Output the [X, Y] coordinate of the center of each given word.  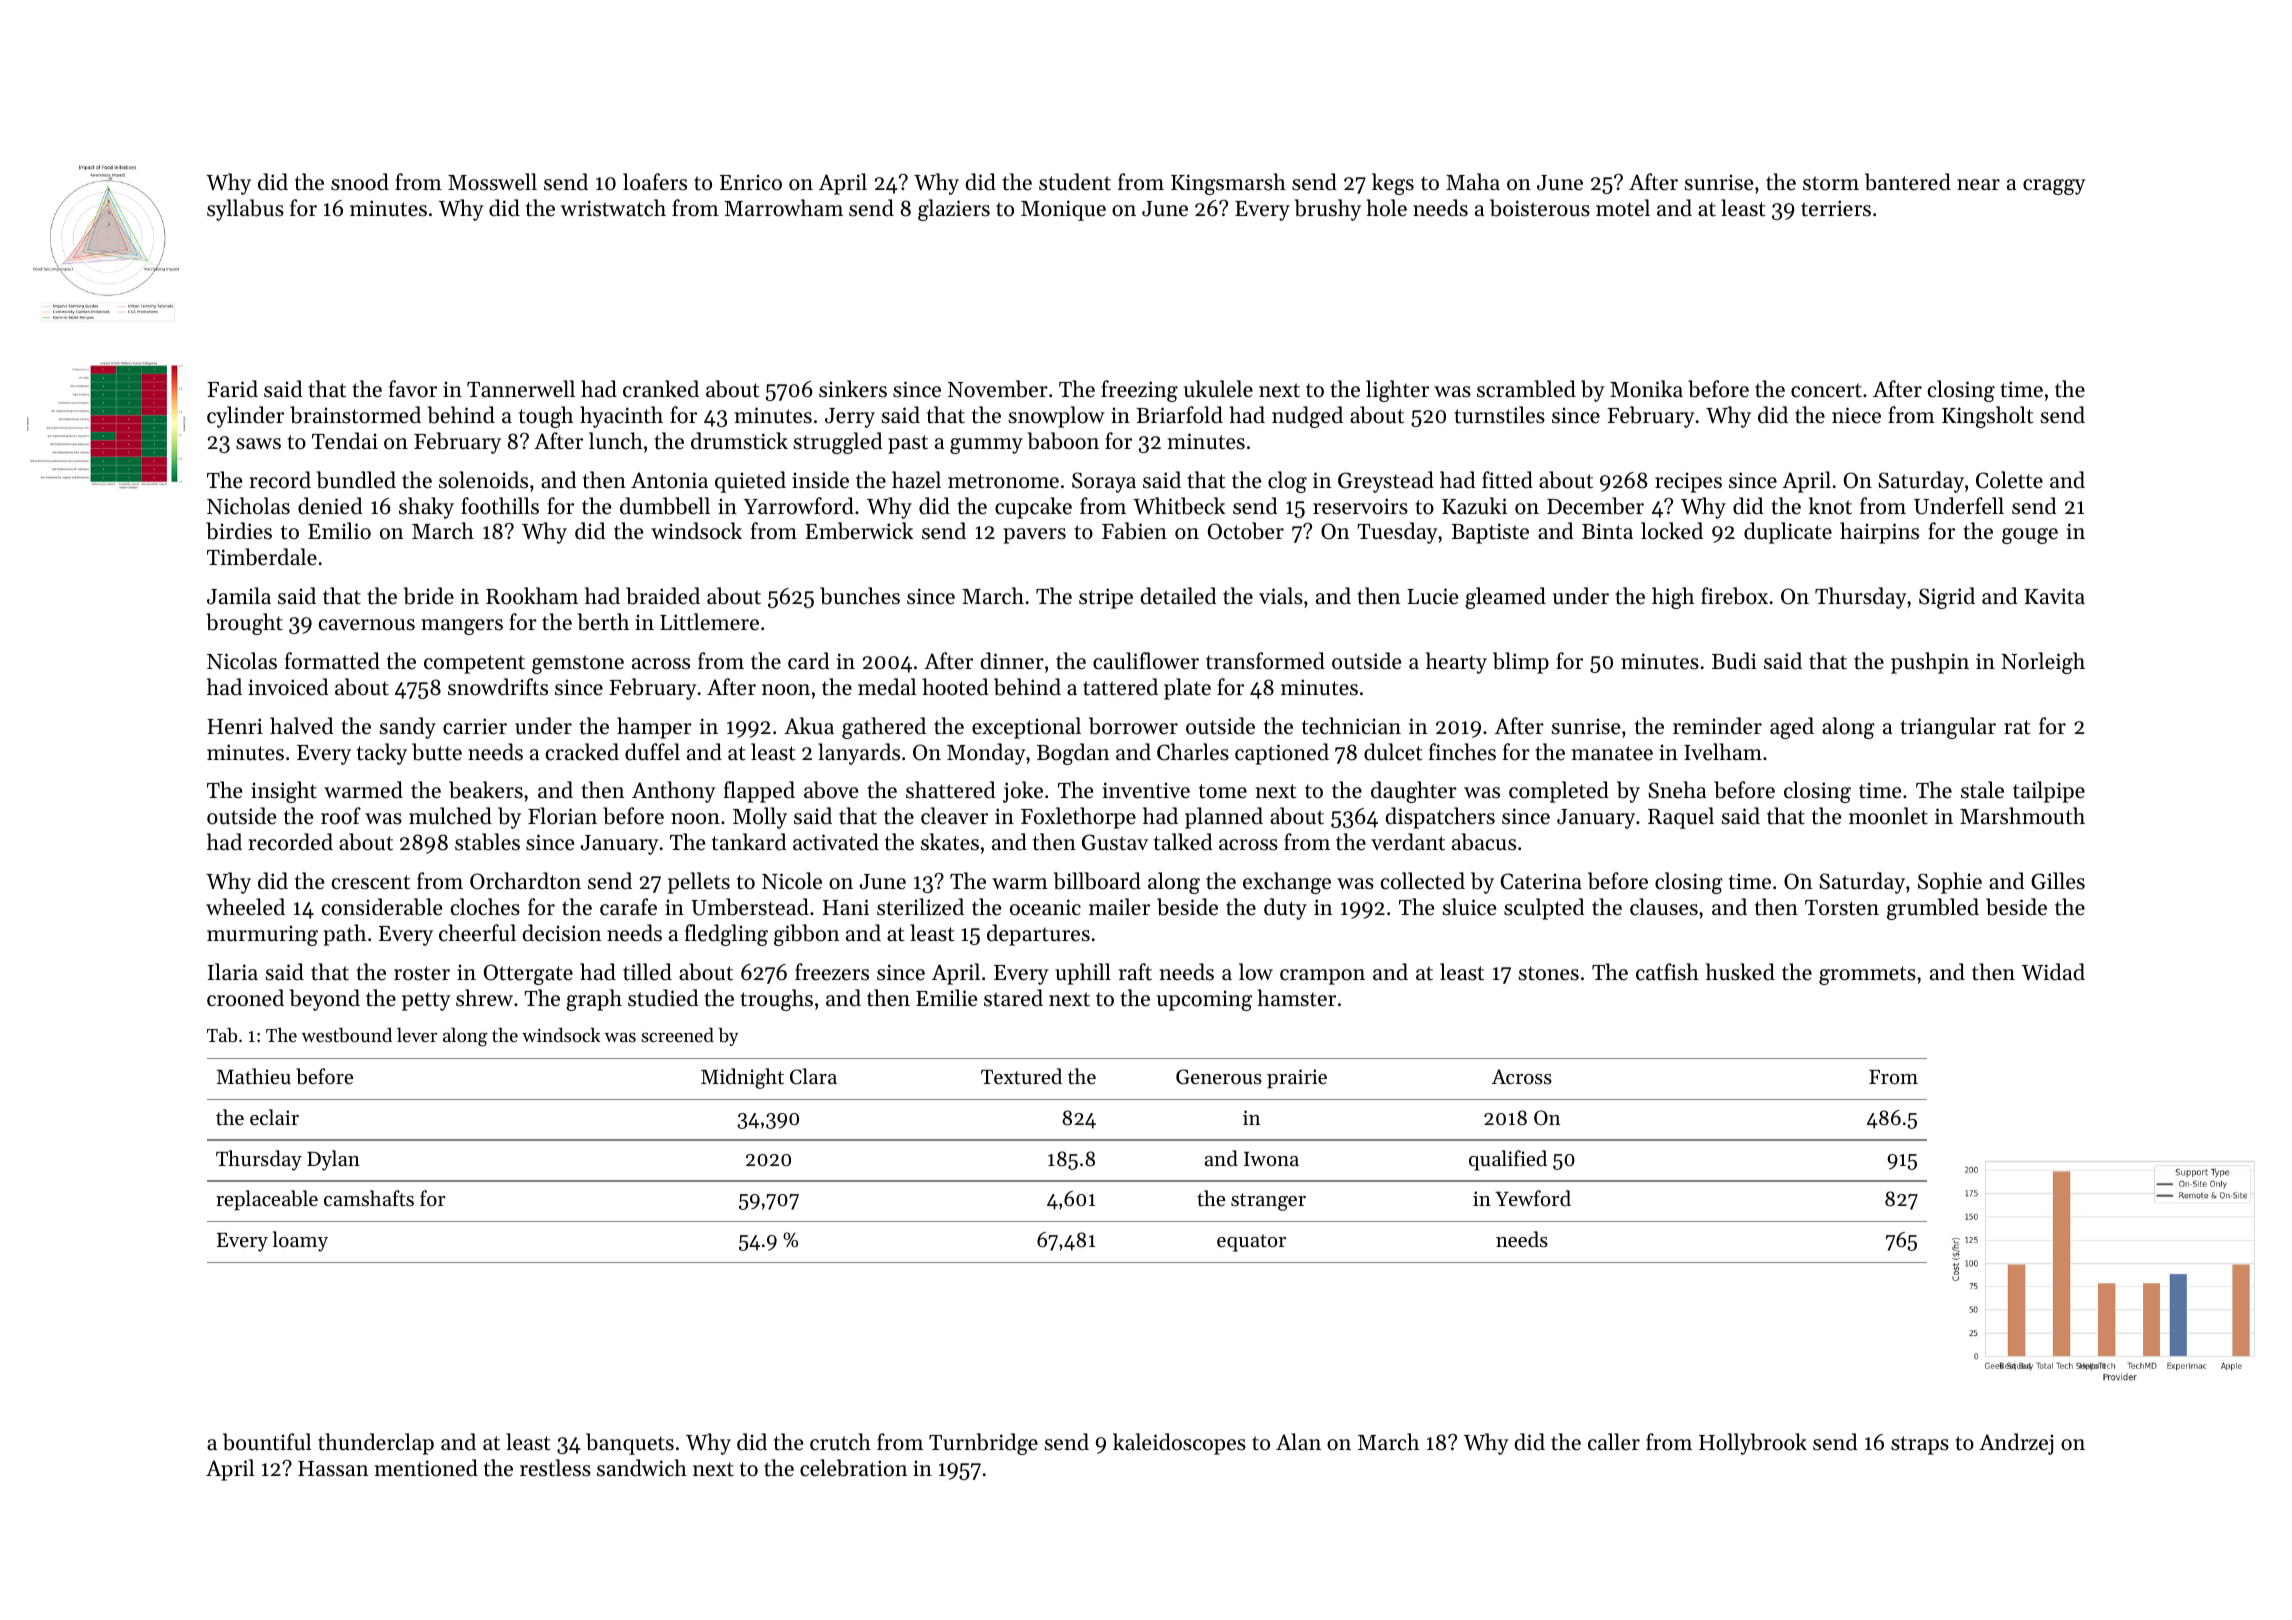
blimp [1521, 663]
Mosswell [492, 182]
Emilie [947, 998]
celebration [853, 1468]
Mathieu [253, 1076]
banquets [630, 1444]
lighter [1397, 391]
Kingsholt [1987, 417]
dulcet [1393, 752]
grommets [1867, 975]
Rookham [532, 596]
